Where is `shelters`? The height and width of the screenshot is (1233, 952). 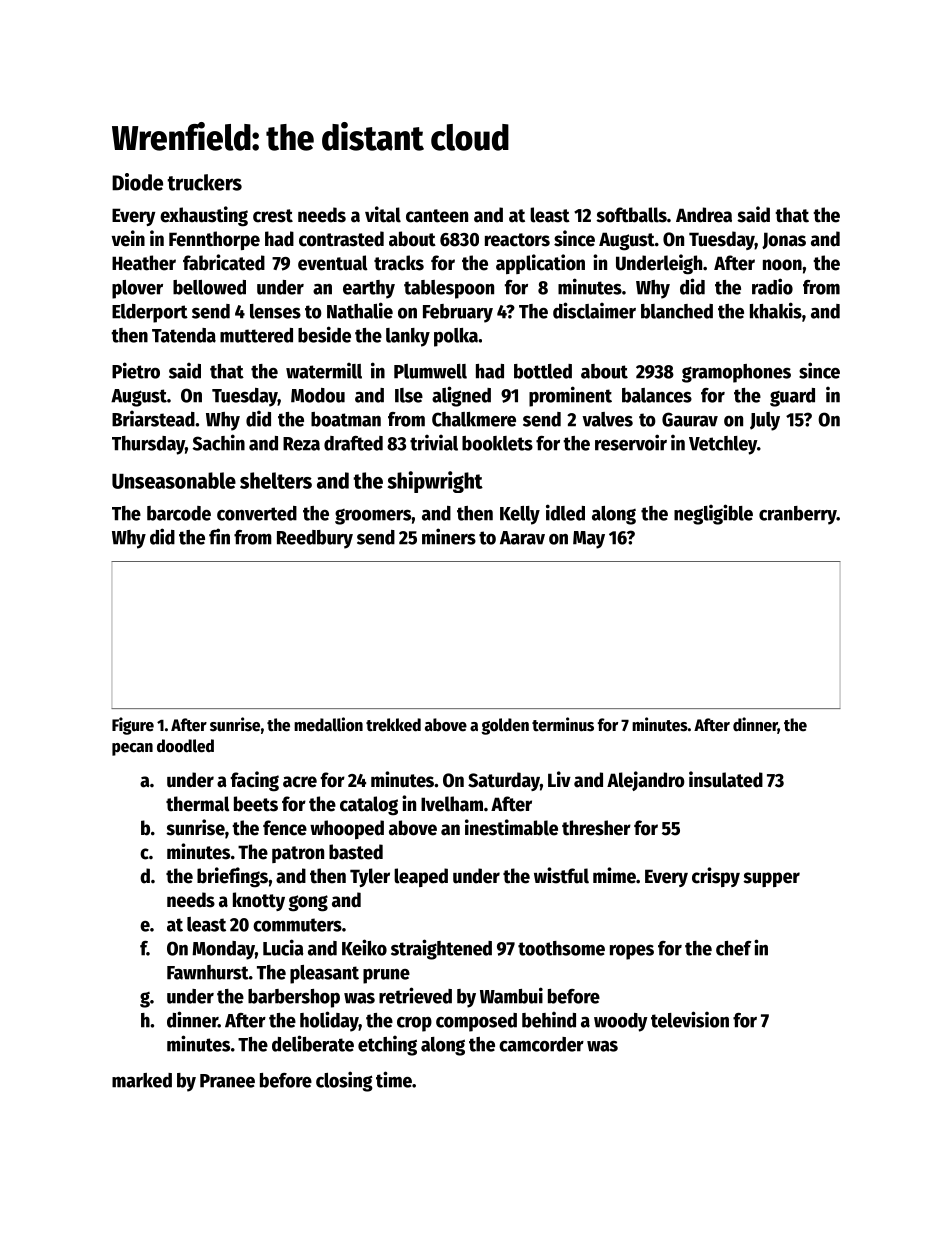
shelters is located at coordinates (276, 480).
